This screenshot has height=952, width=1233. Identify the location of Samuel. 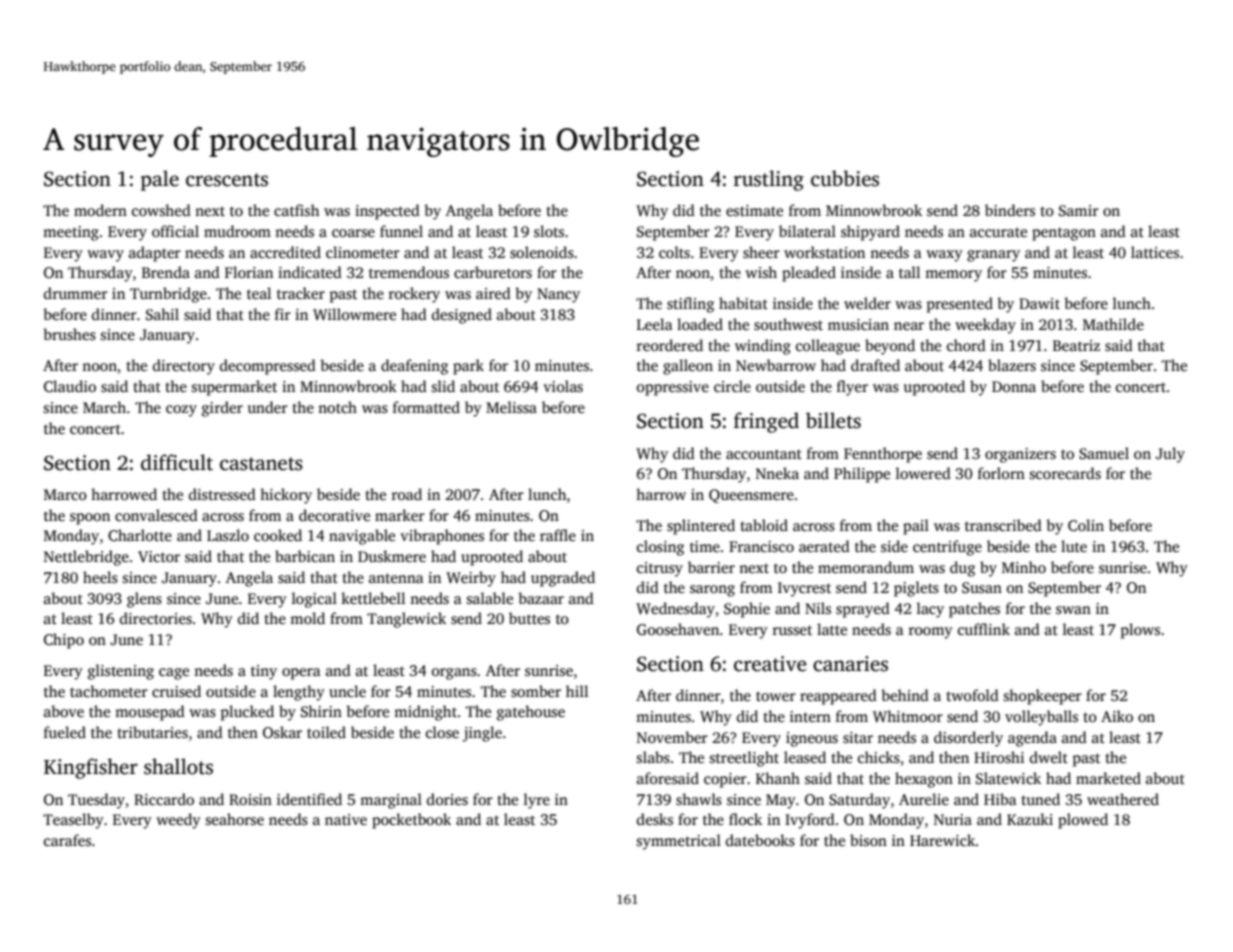
(1104, 453).
